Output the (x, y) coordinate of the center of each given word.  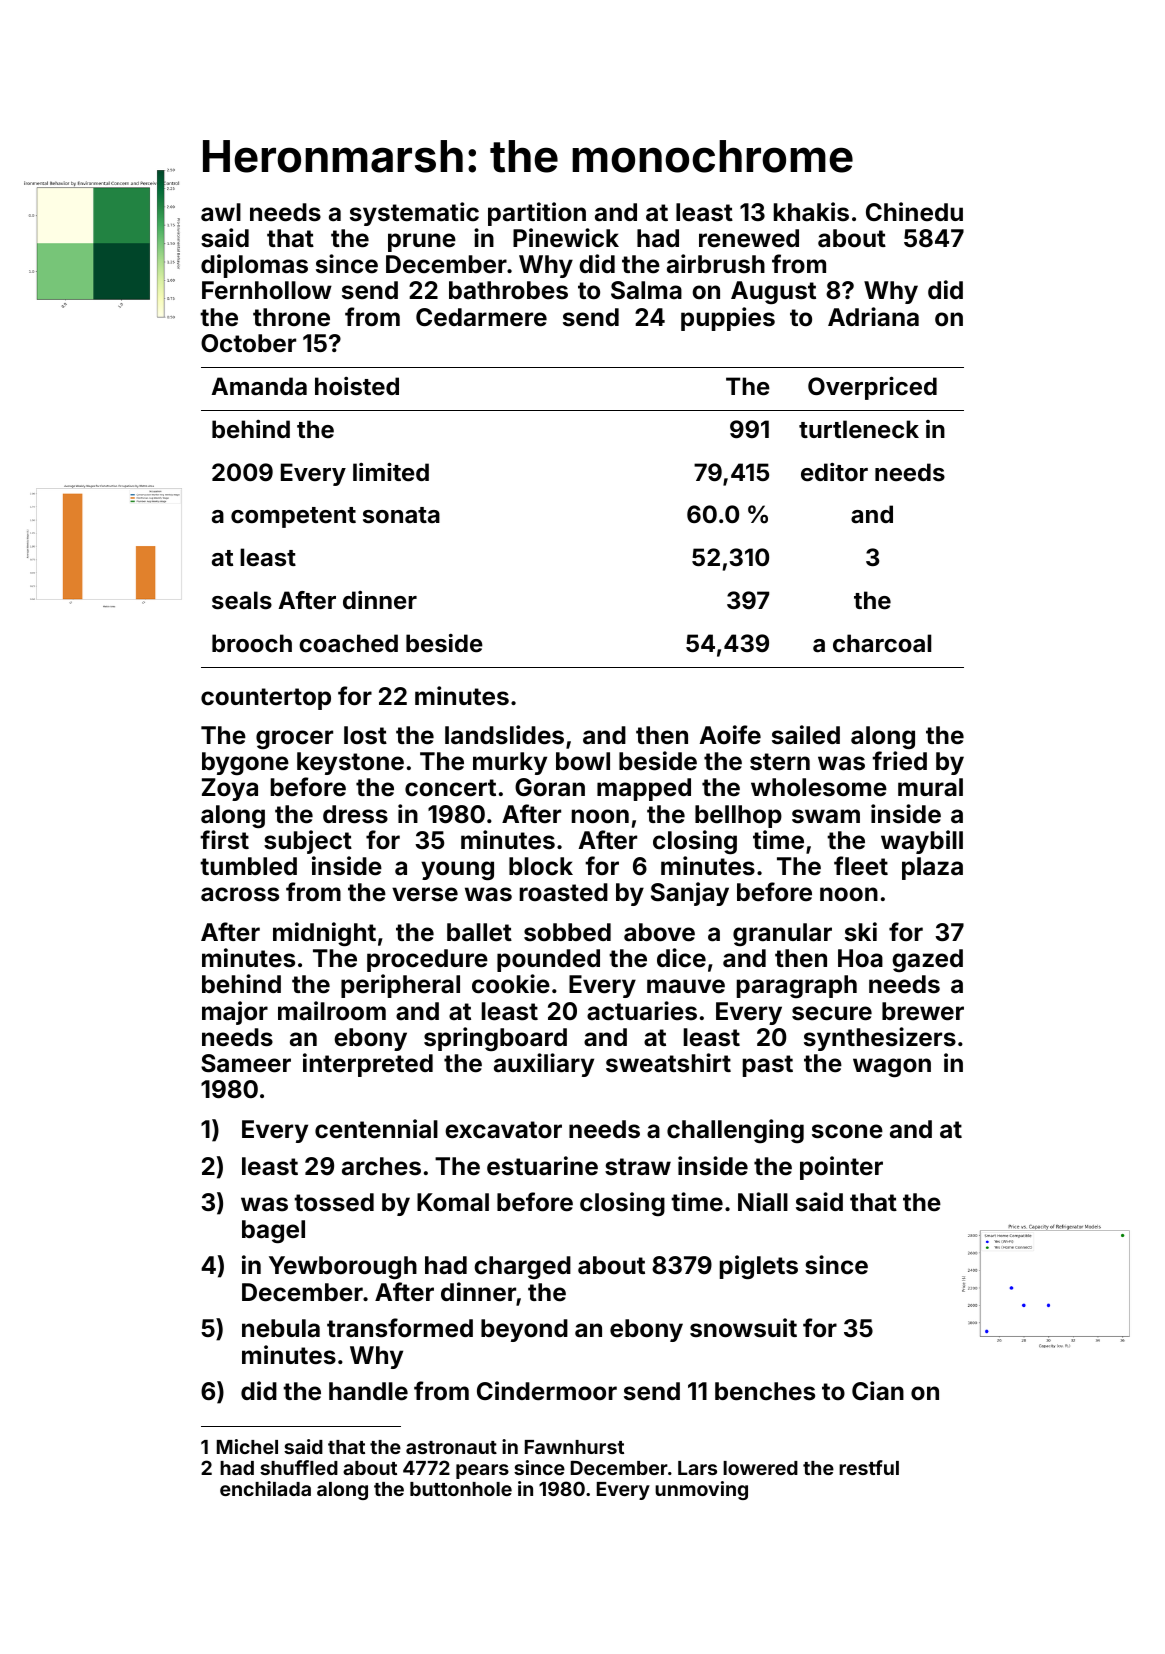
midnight (324, 934)
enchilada (265, 1488)
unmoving (701, 1490)
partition (537, 214)
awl (221, 212)
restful (869, 1467)
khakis (811, 212)
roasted (564, 892)
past (768, 1066)
